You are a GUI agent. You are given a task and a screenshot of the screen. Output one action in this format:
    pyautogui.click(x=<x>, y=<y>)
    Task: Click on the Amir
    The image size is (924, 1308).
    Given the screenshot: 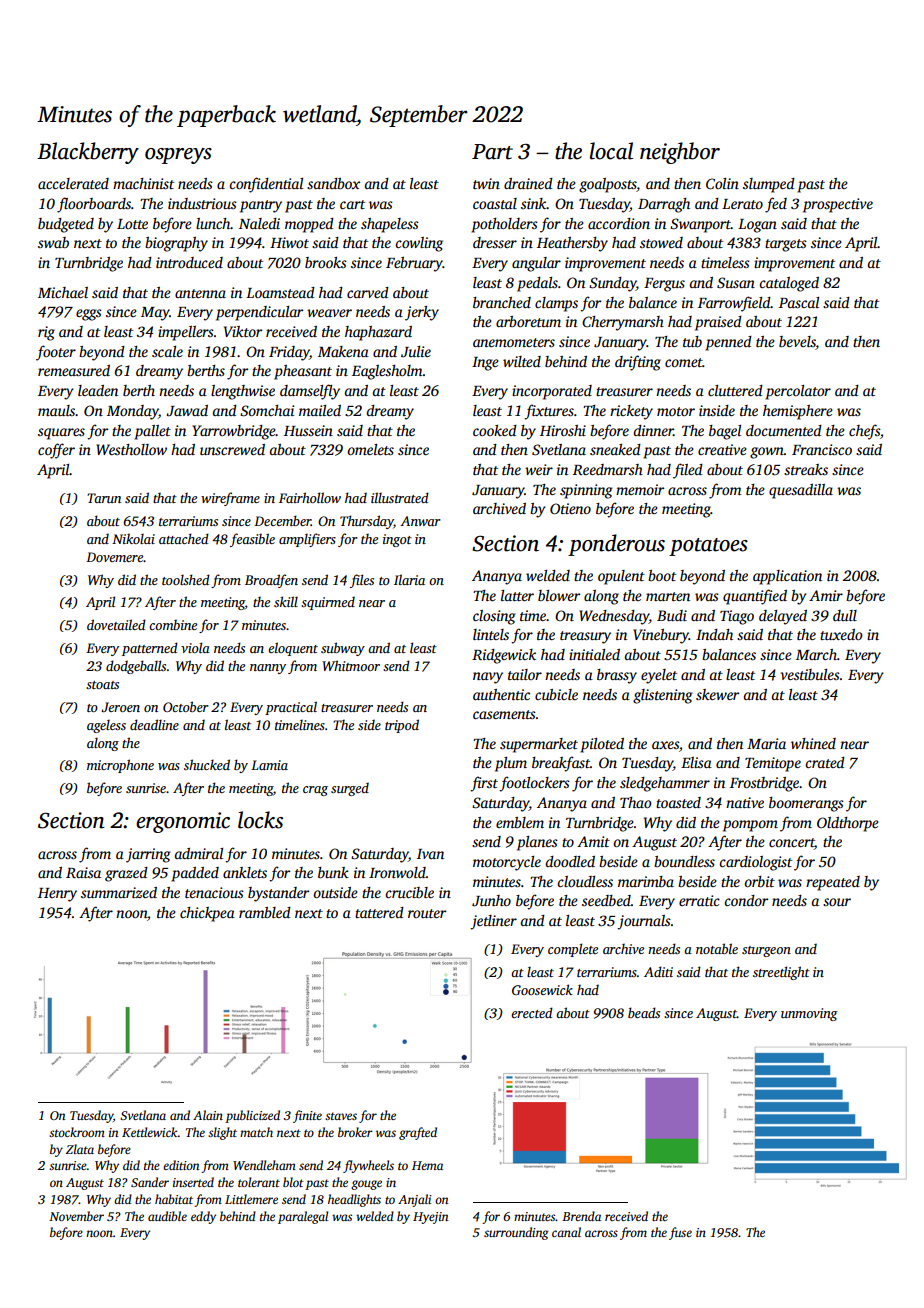 What is the action you would take?
    pyautogui.click(x=826, y=595)
